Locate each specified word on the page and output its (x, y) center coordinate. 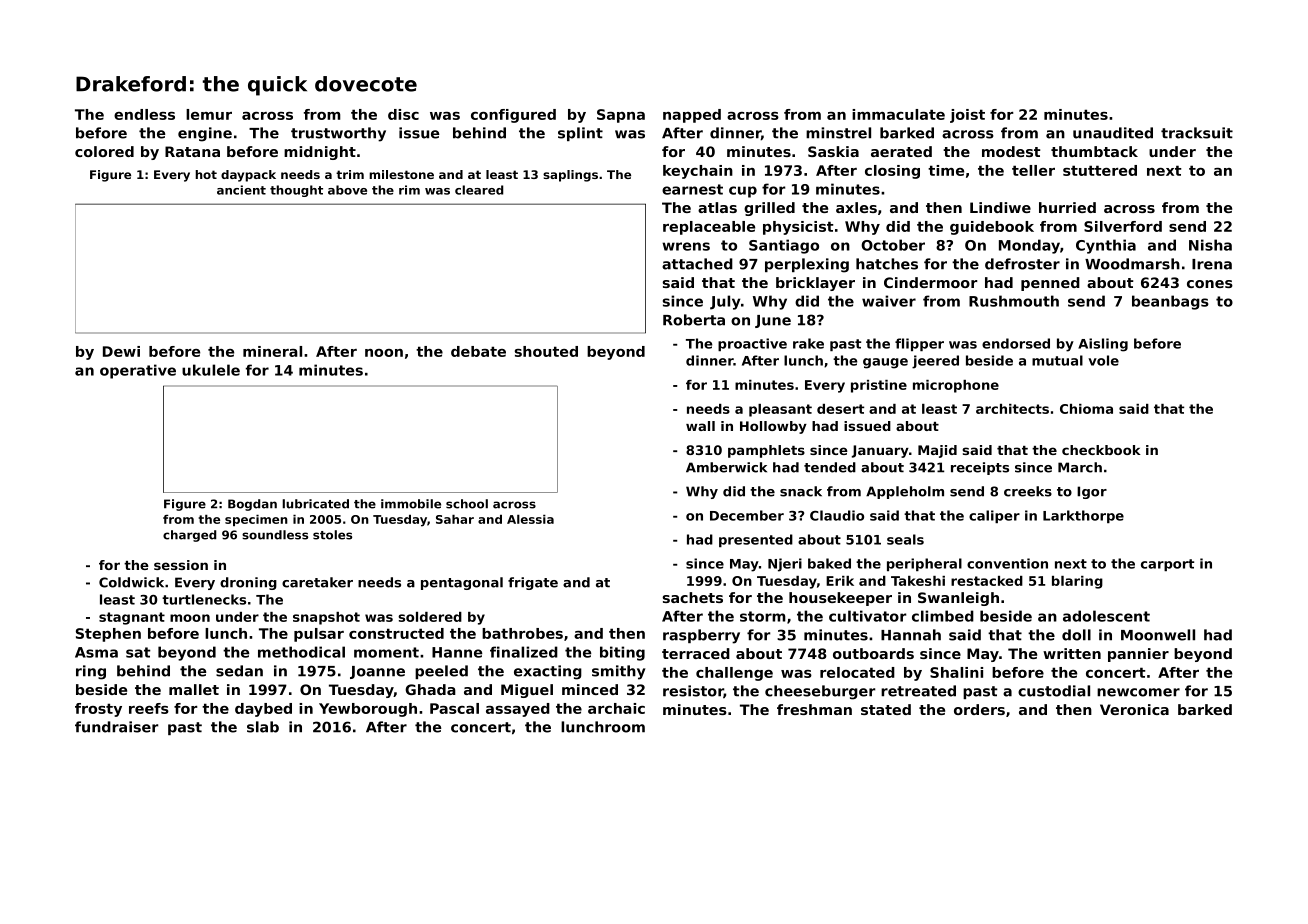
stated (886, 709)
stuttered (1100, 170)
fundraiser (116, 727)
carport (1167, 565)
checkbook (1101, 450)
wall (700, 426)
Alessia (530, 519)
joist (967, 116)
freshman (814, 709)
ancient (241, 190)
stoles (332, 535)
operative (138, 371)
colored (104, 151)
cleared (479, 190)
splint (580, 134)
